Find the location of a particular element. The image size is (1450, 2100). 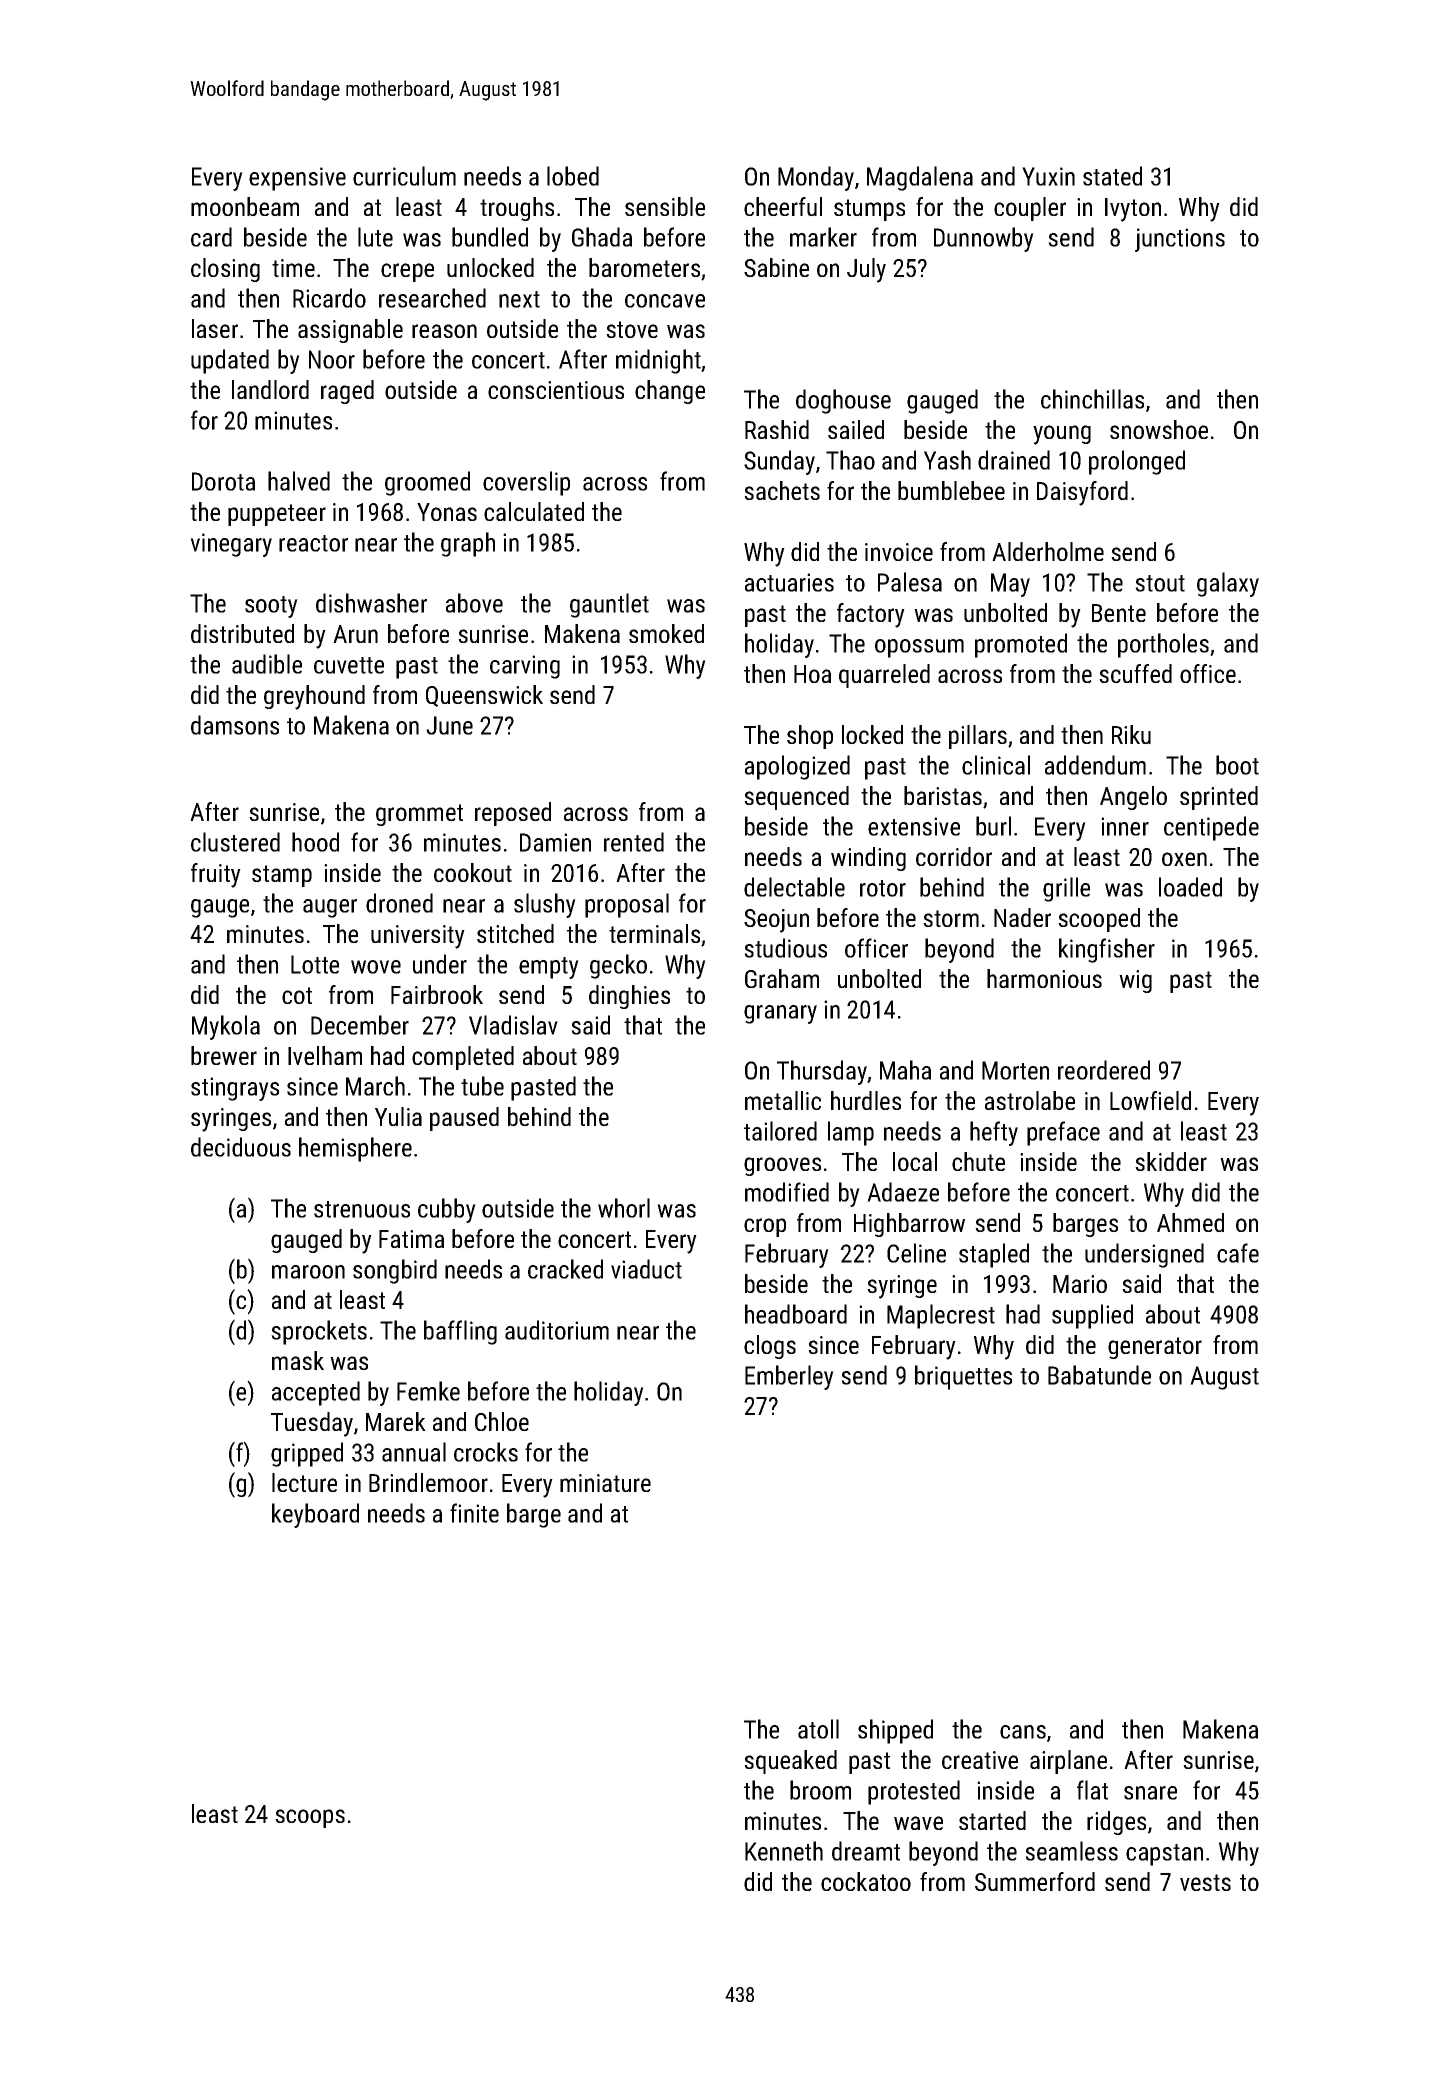

apologized is located at coordinates (797, 767).
